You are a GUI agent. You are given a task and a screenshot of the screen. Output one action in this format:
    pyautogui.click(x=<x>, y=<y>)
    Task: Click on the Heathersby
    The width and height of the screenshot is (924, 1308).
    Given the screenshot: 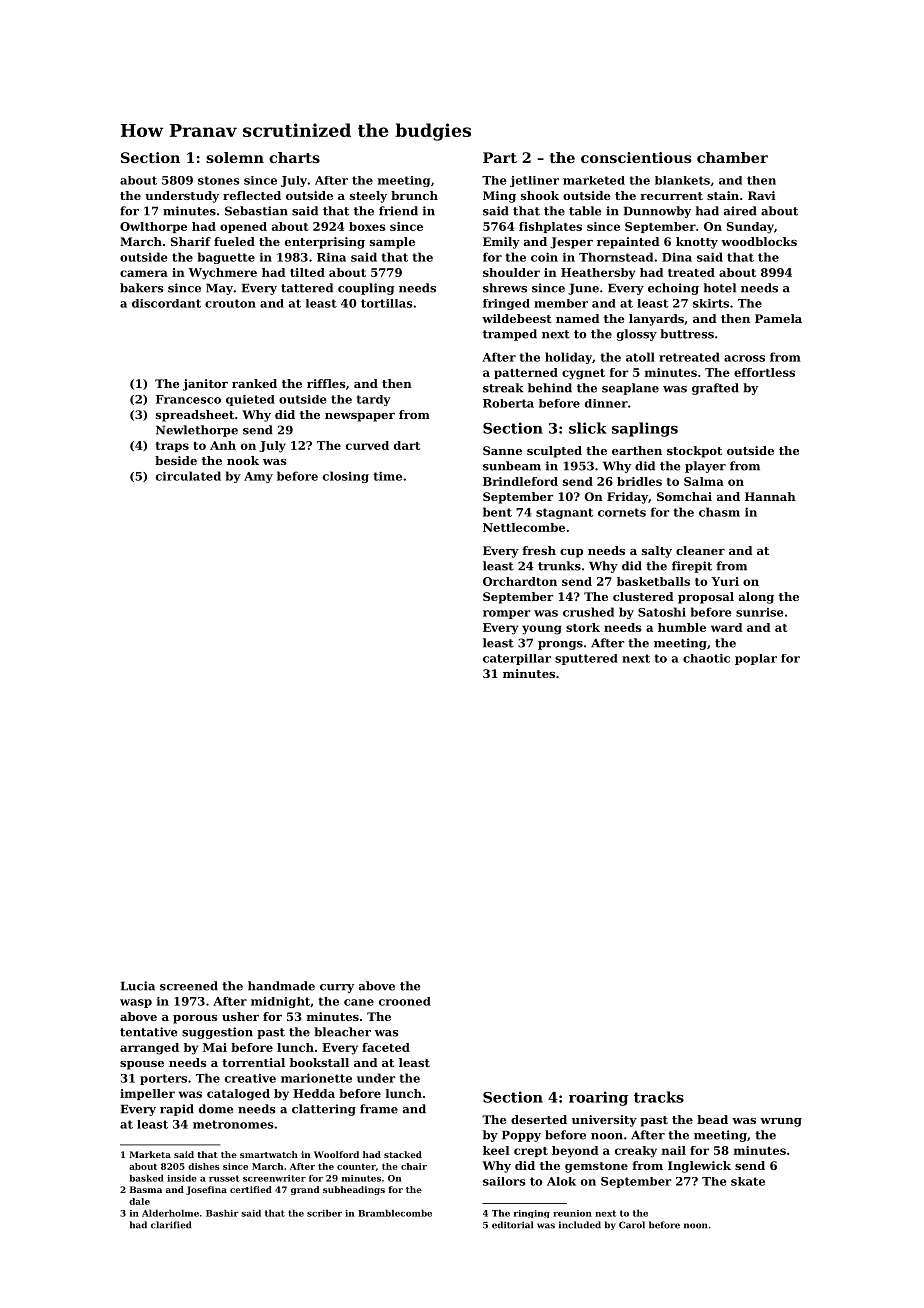 What is the action you would take?
    pyautogui.click(x=598, y=274)
